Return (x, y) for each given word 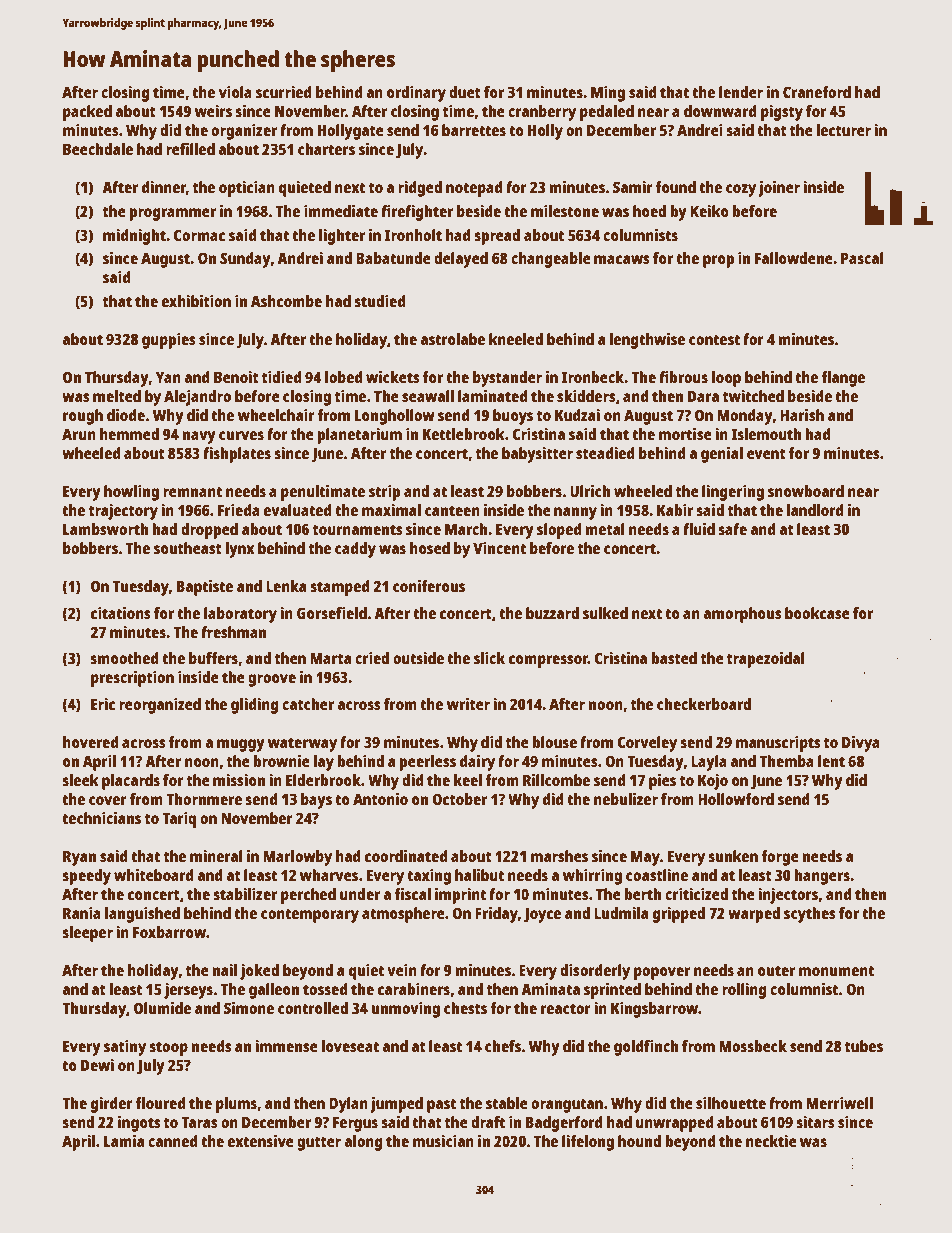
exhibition (196, 301)
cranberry (542, 113)
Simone (249, 1008)
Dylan (348, 1105)
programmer (173, 214)
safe (732, 529)
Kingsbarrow (654, 1010)
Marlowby (297, 858)
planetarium (360, 436)
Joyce (542, 915)
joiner (779, 189)
